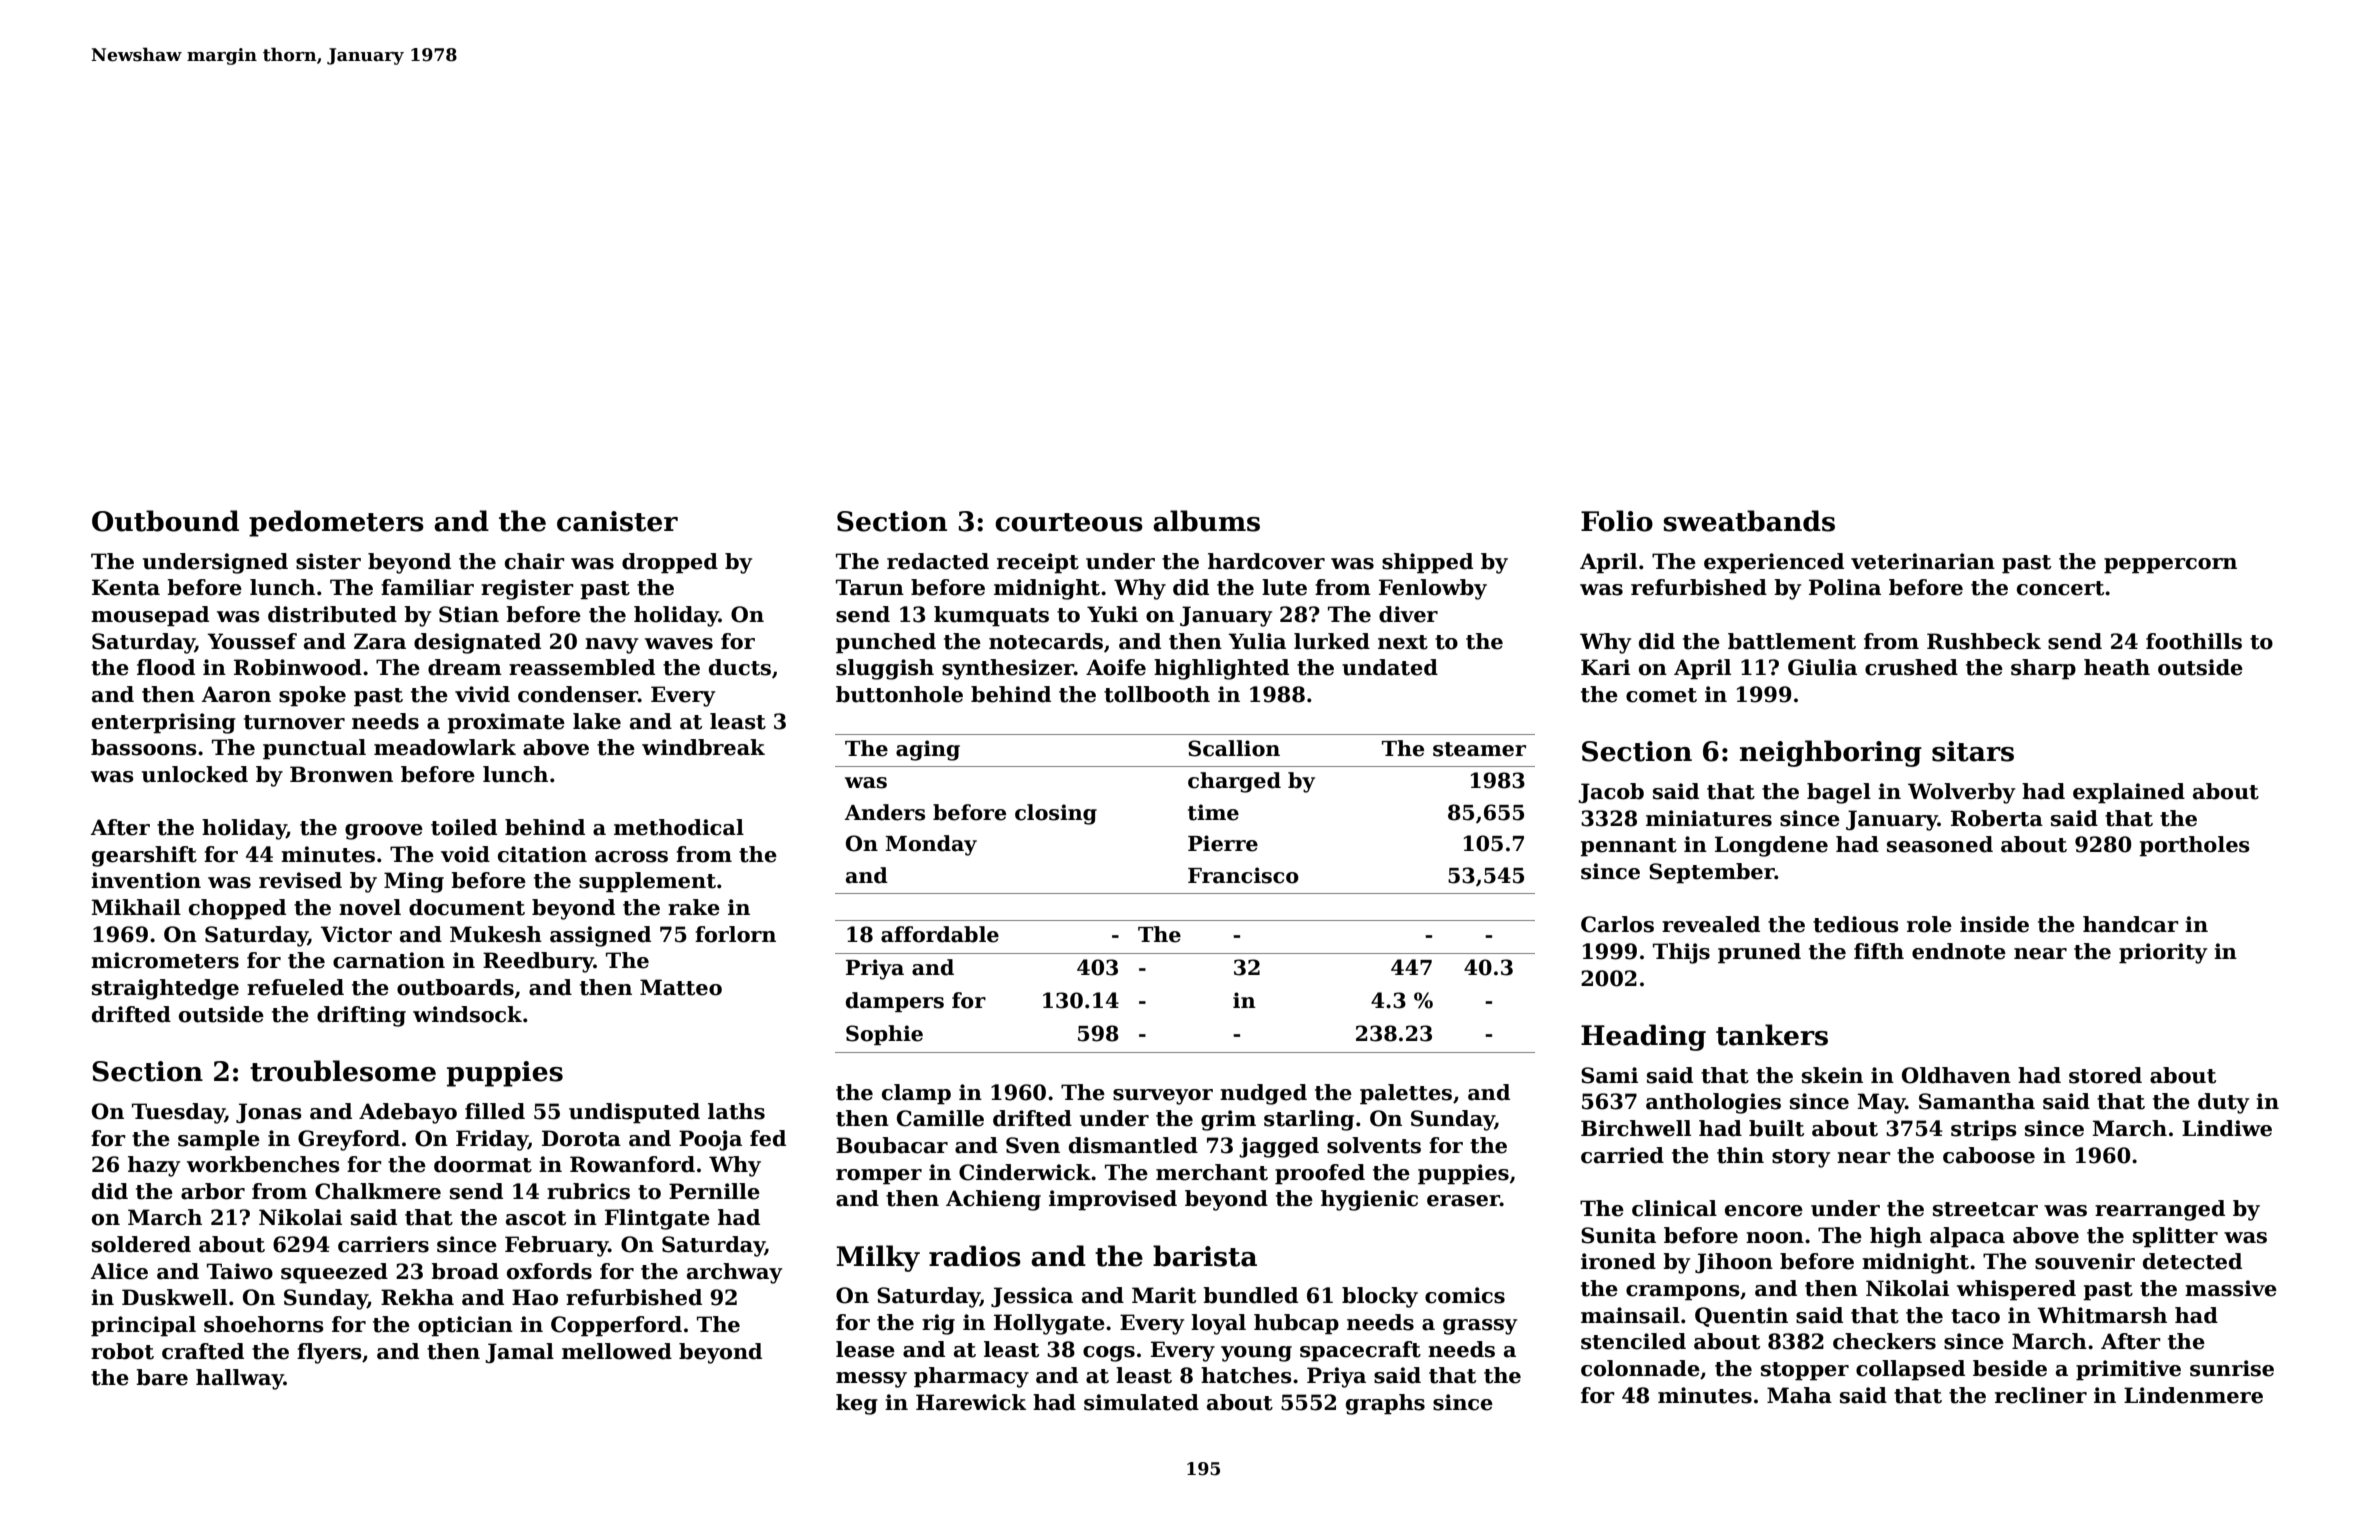  I want to click on charged, so click(1234, 782).
